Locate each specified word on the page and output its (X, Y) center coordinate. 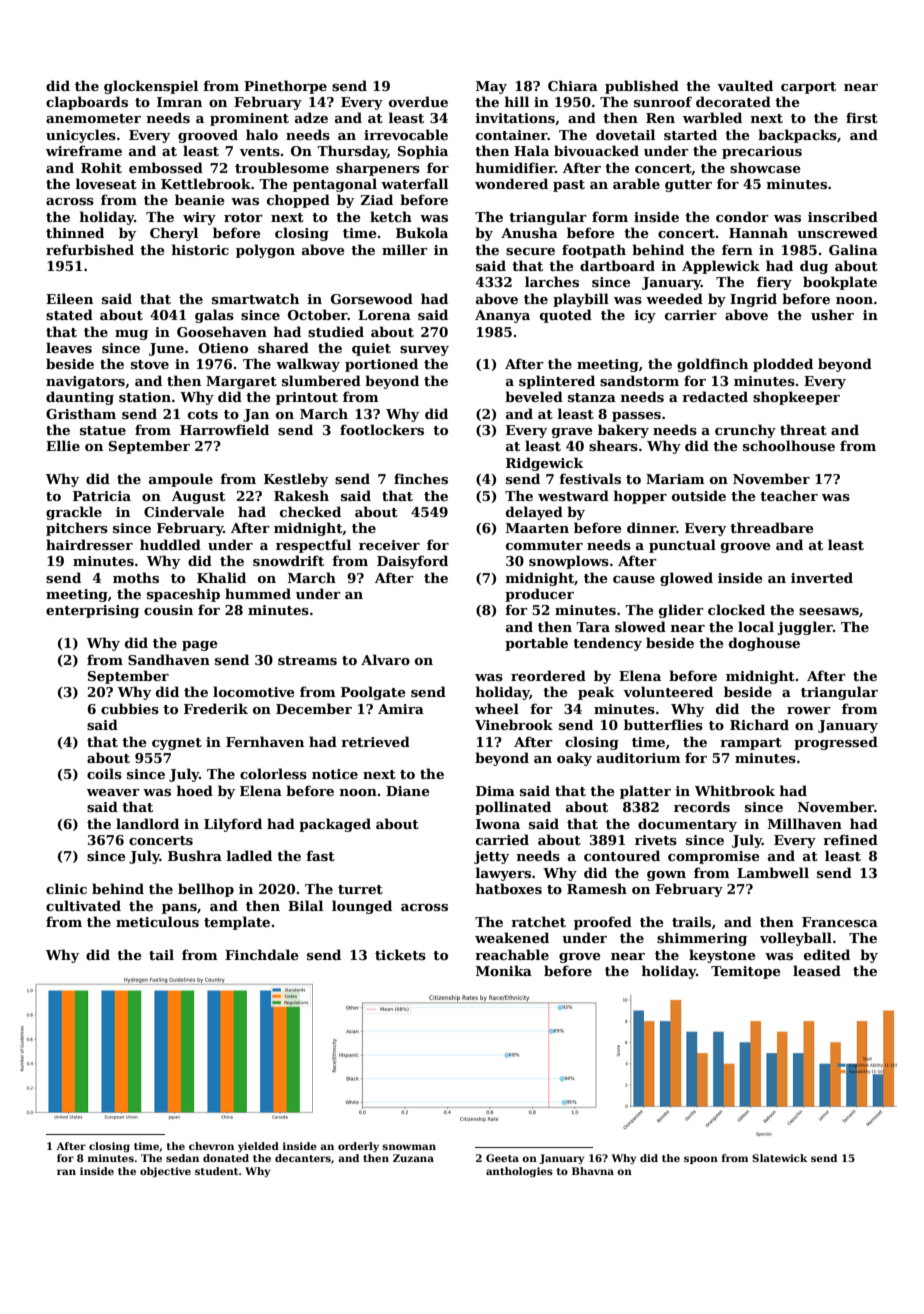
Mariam (675, 479)
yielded (258, 1147)
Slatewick (779, 1158)
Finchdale (262, 954)
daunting (80, 398)
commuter (544, 545)
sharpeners (378, 169)
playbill (581, 300)
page (200, 646)
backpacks (797, 136)
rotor (243, 217)
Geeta (502, 1158)
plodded (783, 365)
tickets (400, 954)
